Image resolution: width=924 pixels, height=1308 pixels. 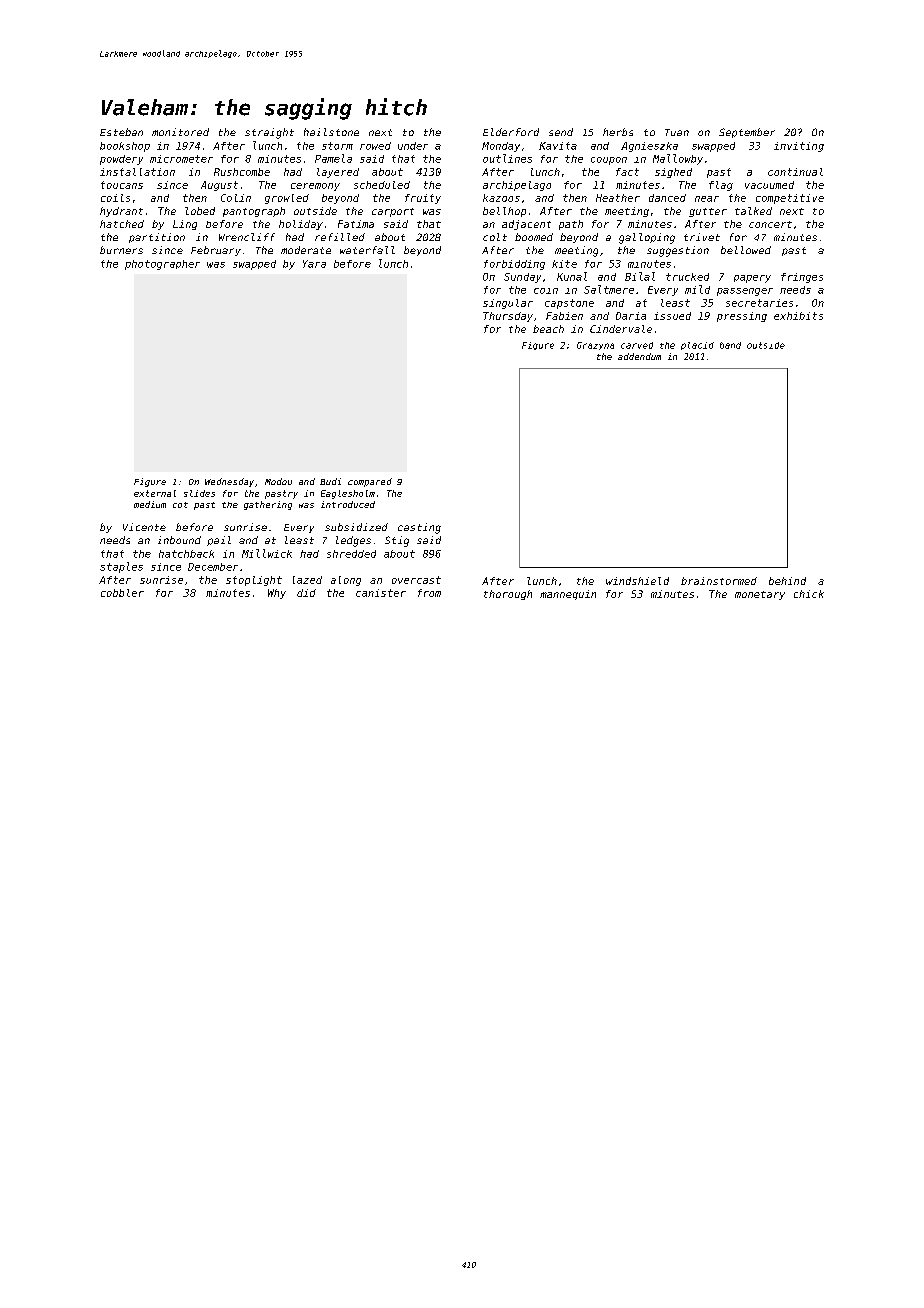 What do you see at coordinates (121, 132) in the document?
I see `Esteban` at bounding box center [121, 132].
